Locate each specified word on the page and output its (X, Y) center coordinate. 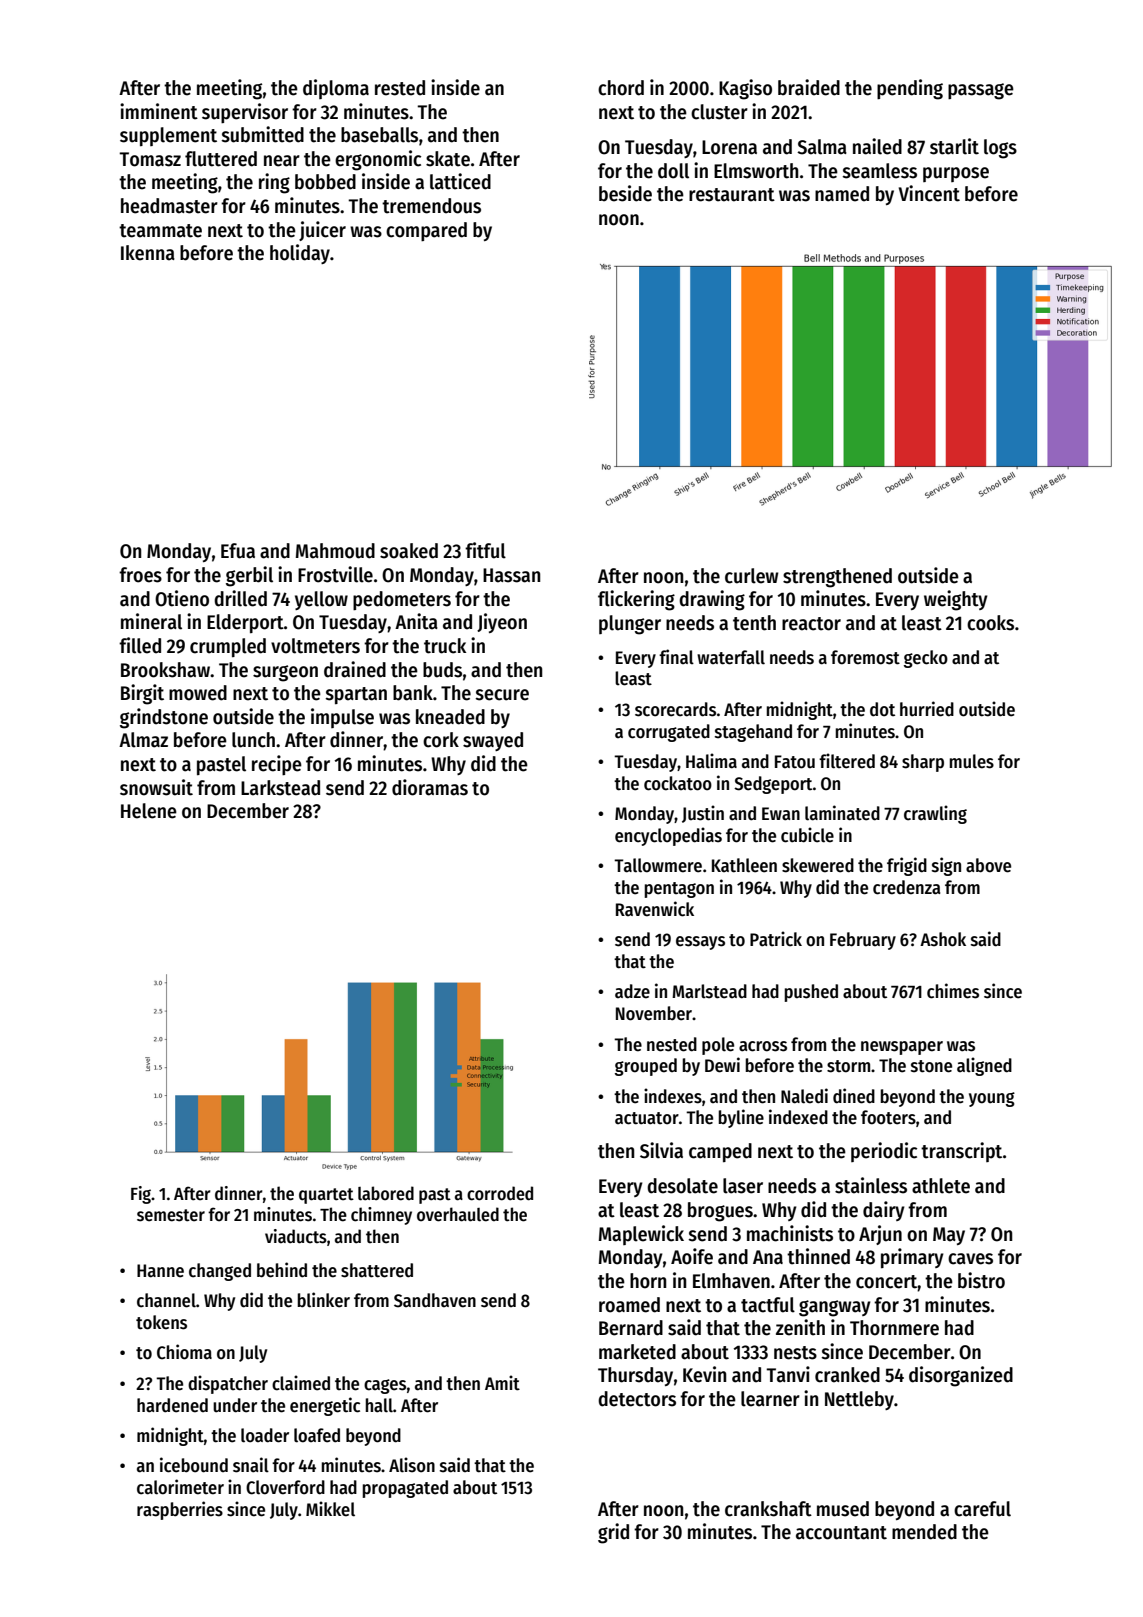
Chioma (184, 1352)
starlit (954, 146)
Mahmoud (335, 551)
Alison (412, 1465)
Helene (149, 811)
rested (400, 88)
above (988, 865)
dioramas (430, 787)
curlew (752, 576)
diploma (336, 89)
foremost (865, 657)
